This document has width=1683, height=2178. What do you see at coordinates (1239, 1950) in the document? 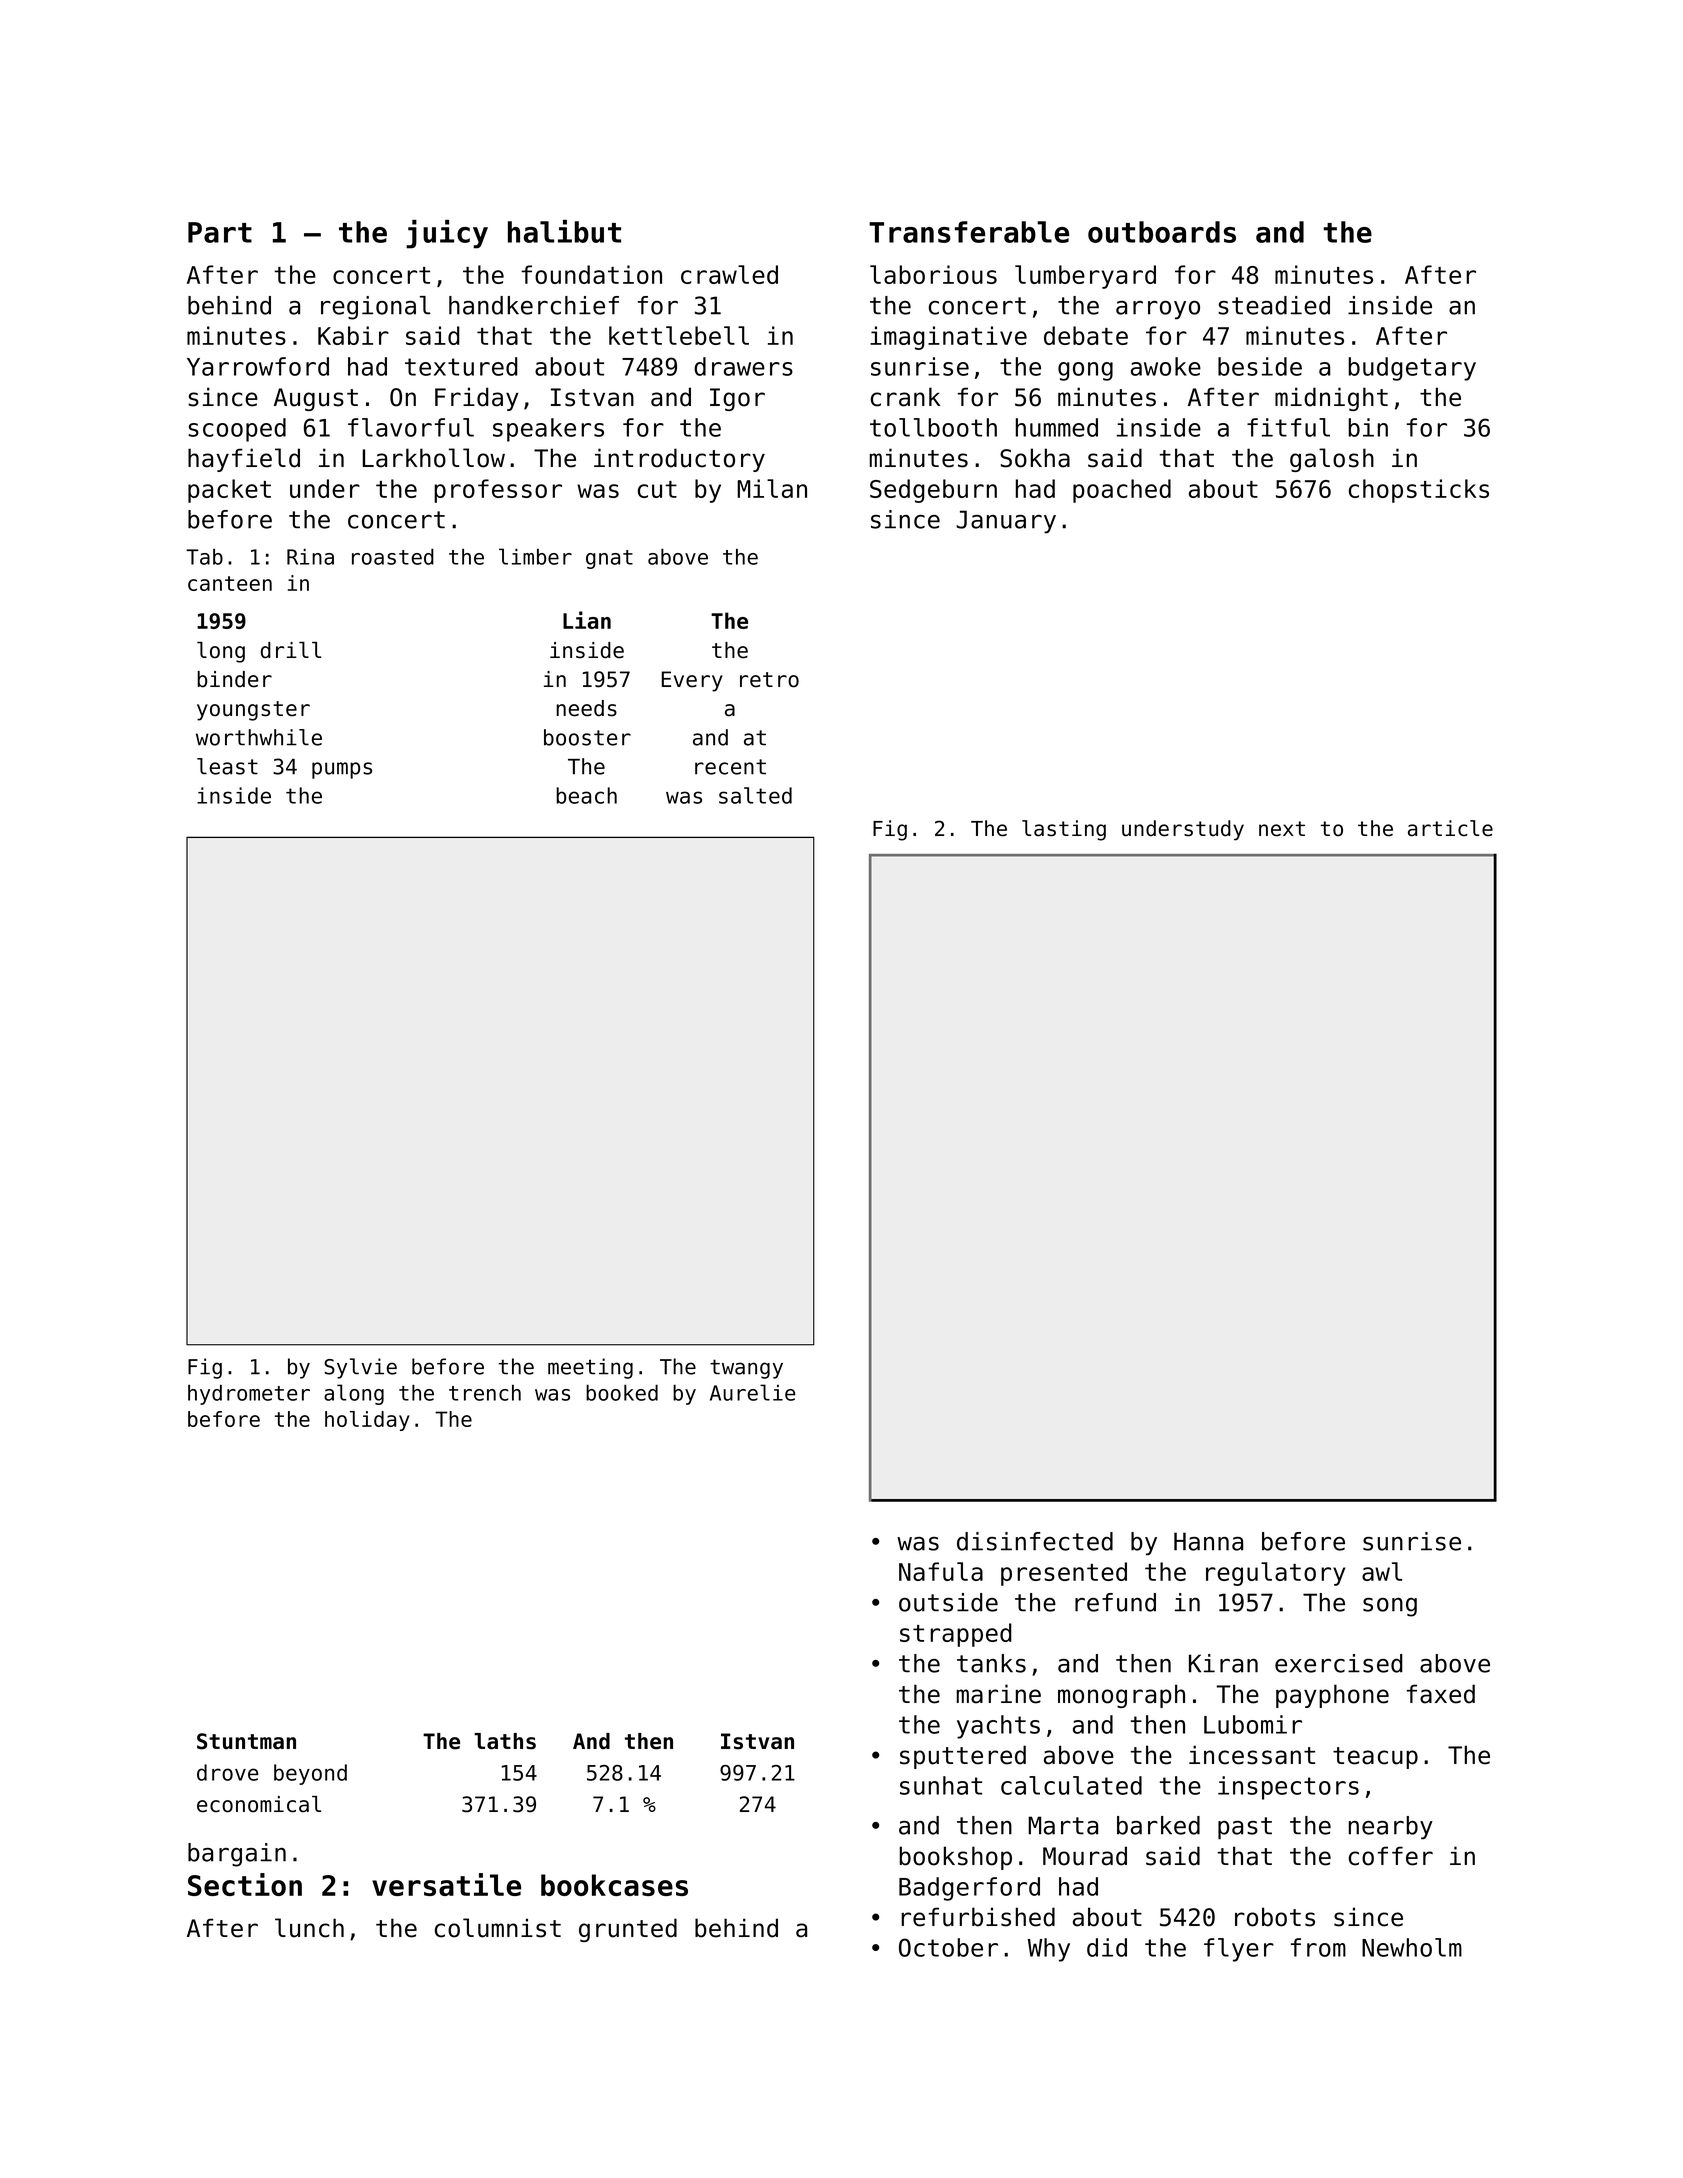
I see `flyer` at bounding box center [1239, 1950].
